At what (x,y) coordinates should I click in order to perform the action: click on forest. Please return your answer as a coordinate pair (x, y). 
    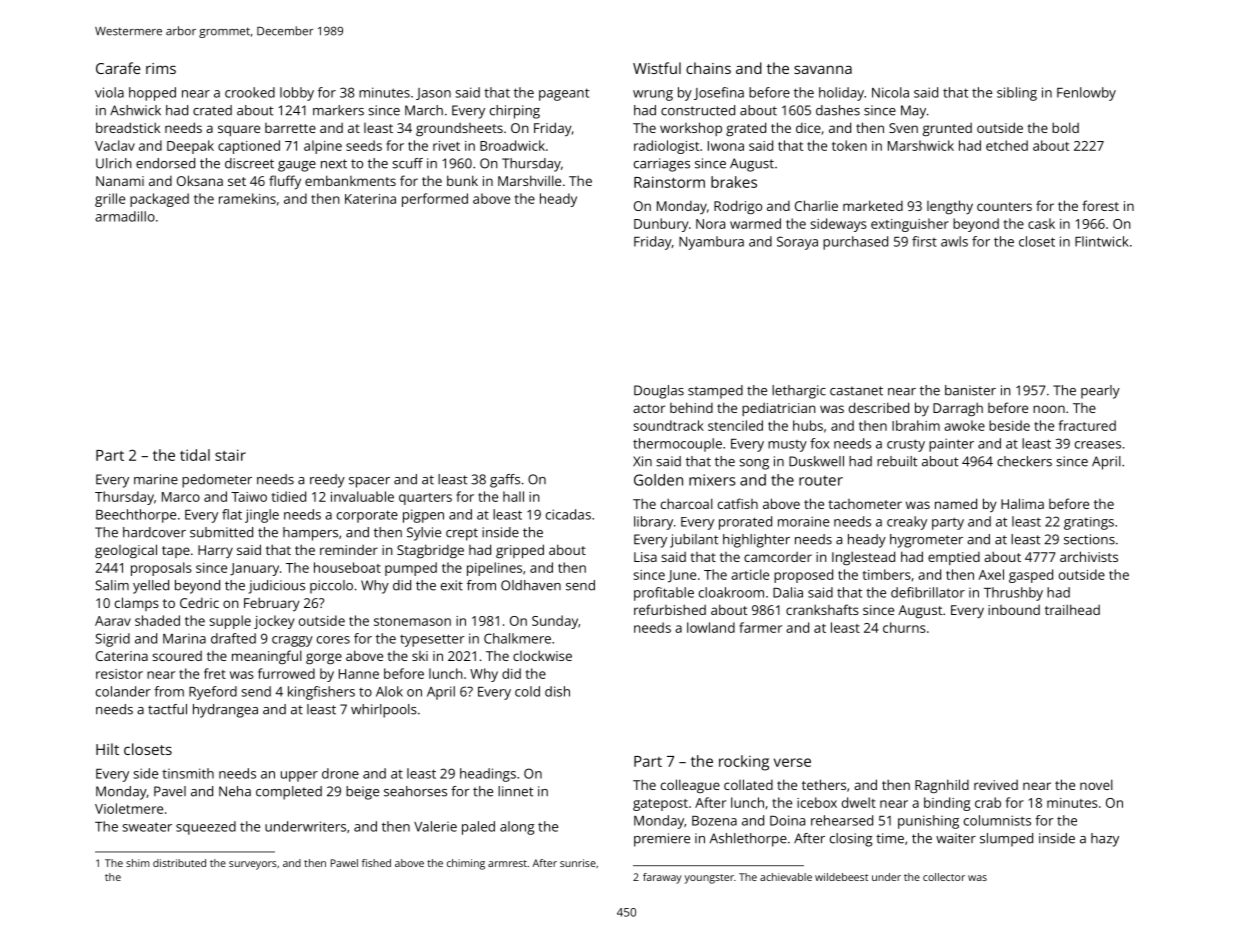
    Looking at the image, I should click on (1100, 205).
